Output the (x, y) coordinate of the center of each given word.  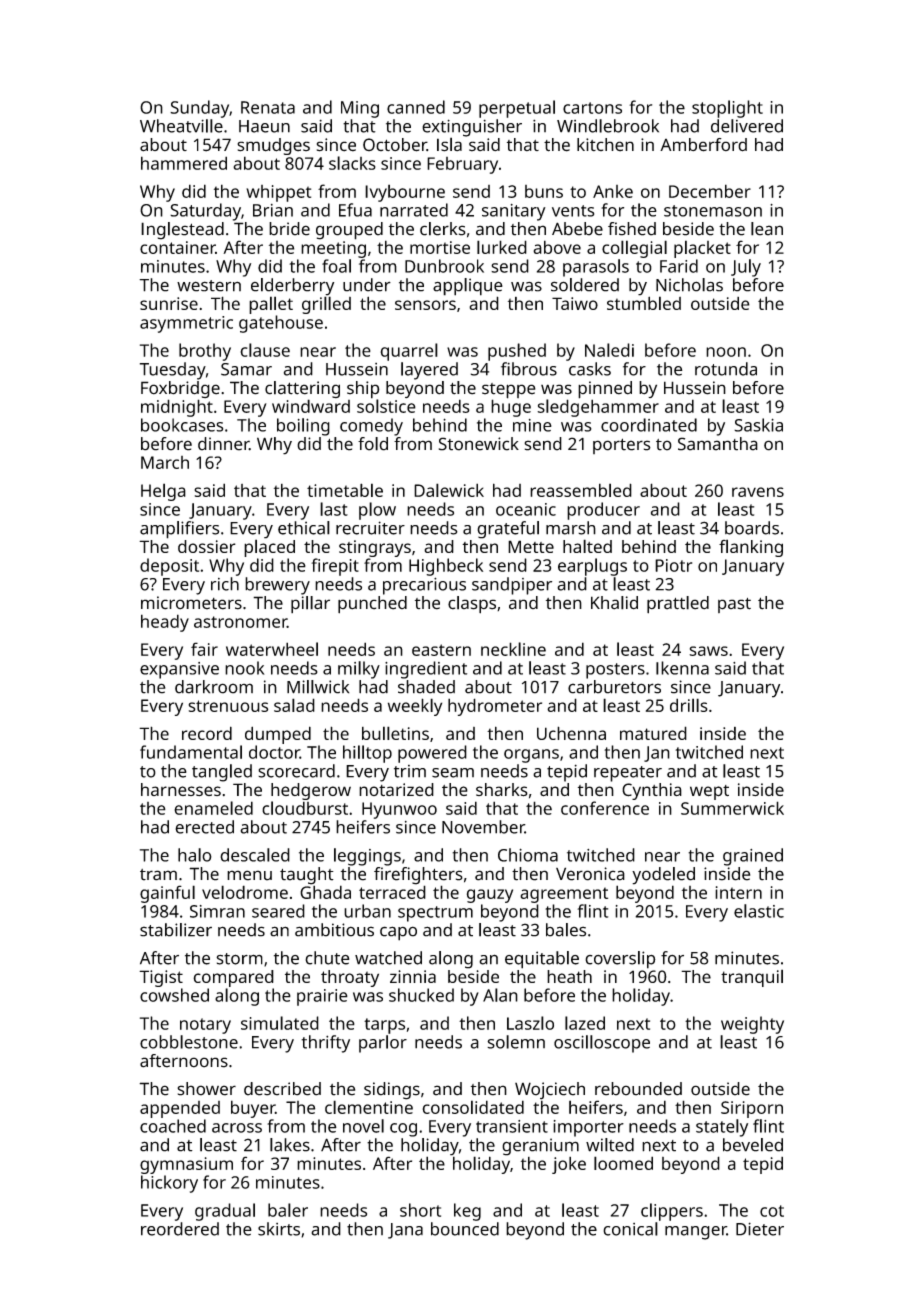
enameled (213, 808)
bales (566, 930)
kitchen (605, 145)
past (734, 605)
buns (544, 191)
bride (289, 229)
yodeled (663, 876)
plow (377, 511)
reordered (180, 1229)
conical (630, 1229)
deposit (169, 567)
